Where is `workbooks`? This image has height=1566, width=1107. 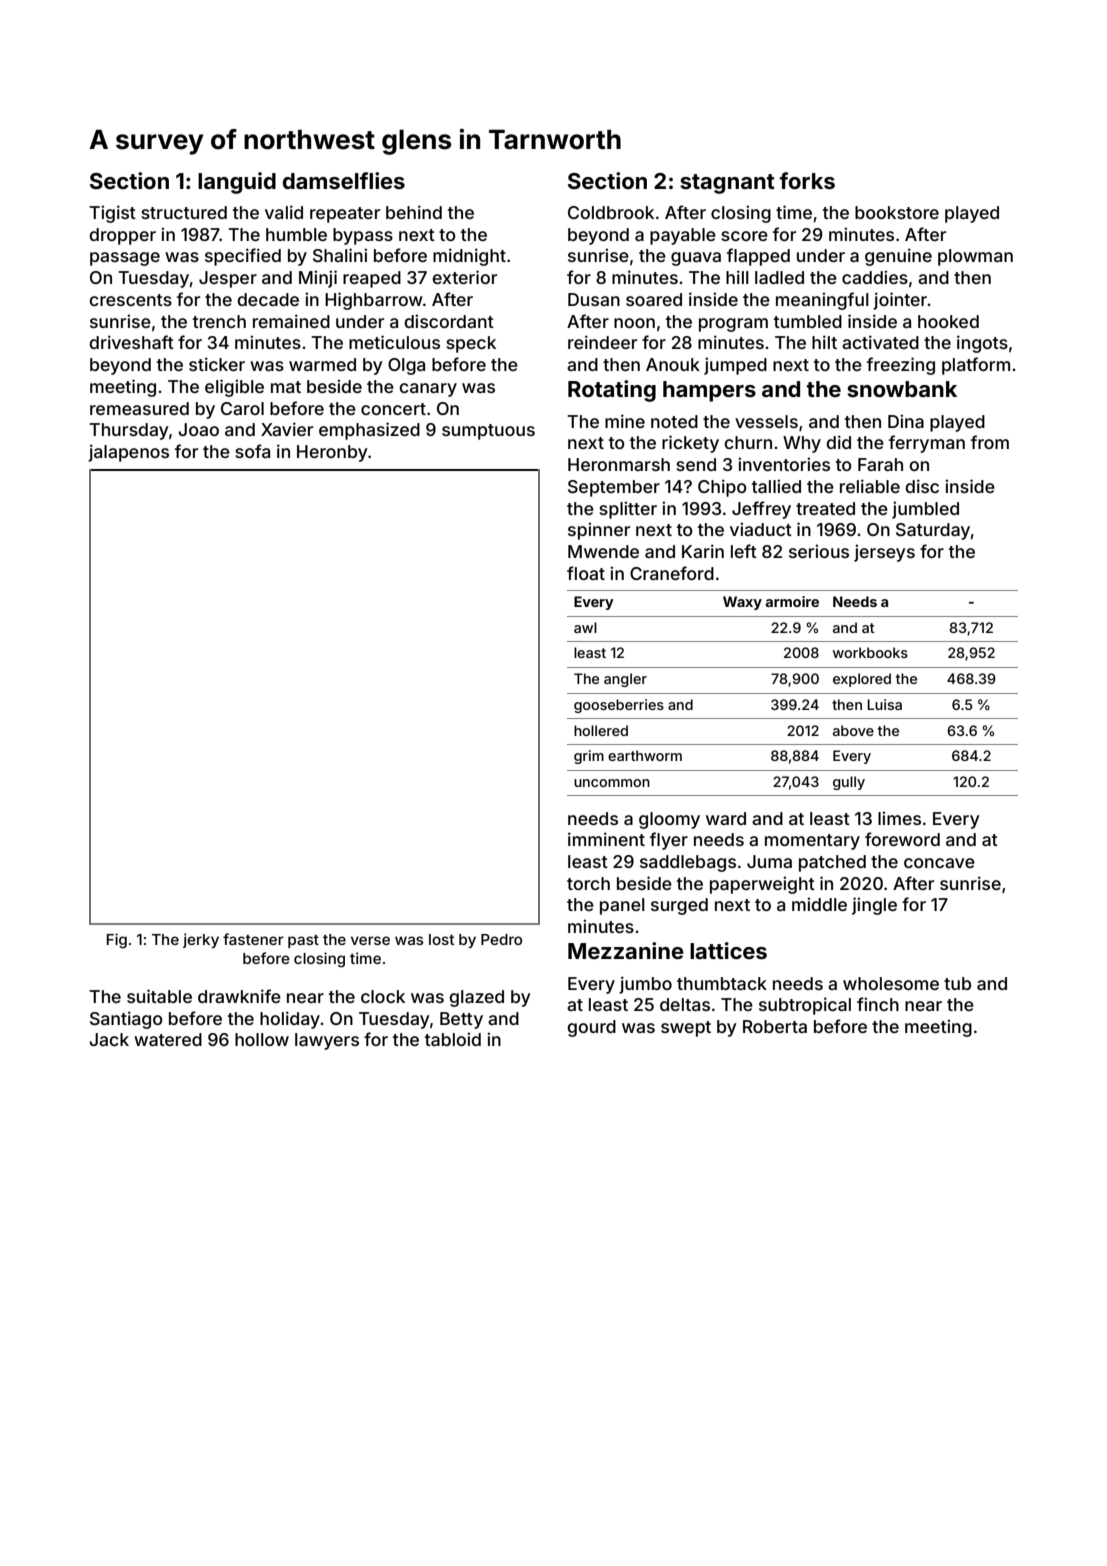
workbooks is located at coordinates (870, 652).
